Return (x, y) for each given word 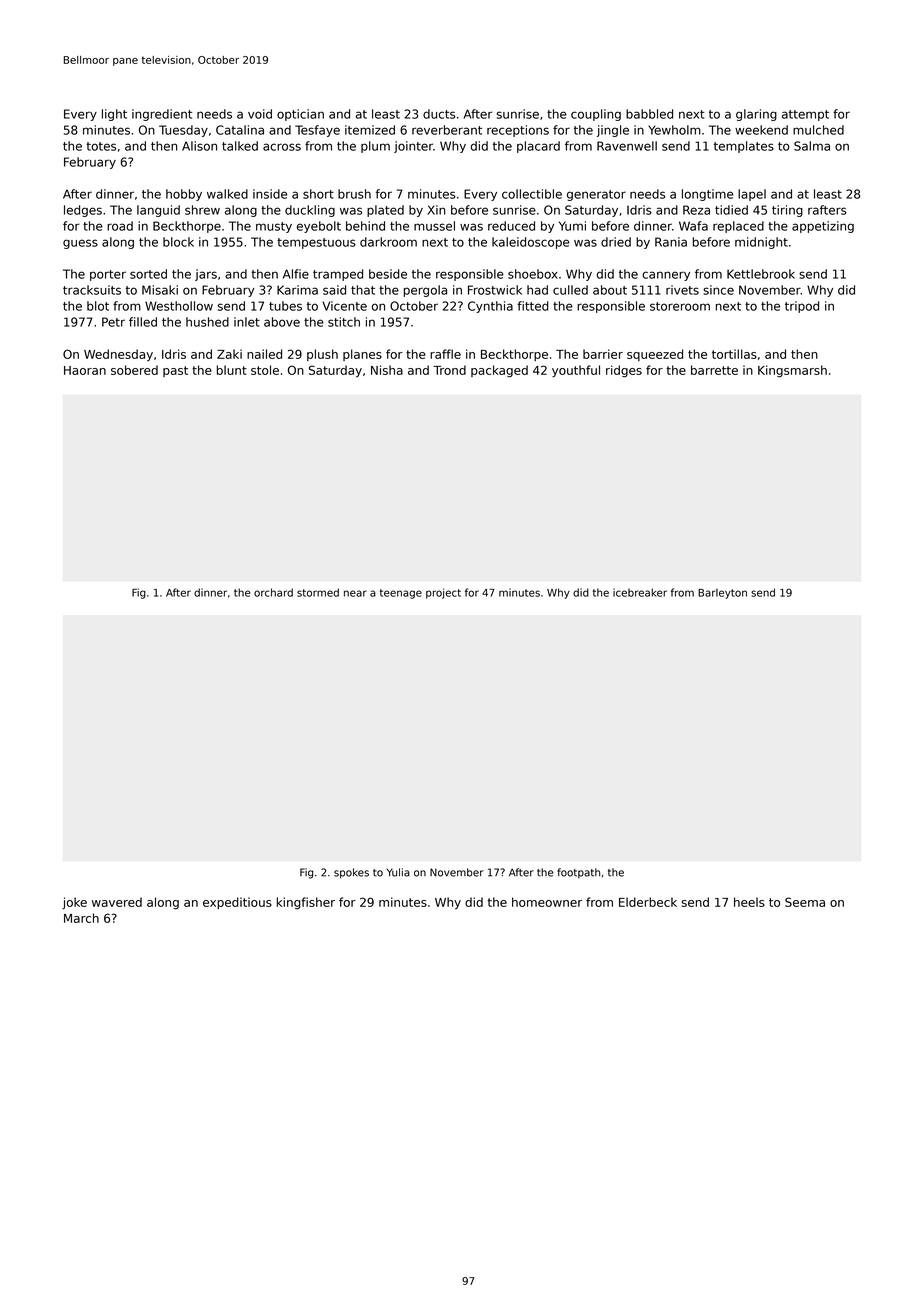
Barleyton (722, 593)
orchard (273, 592)
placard (538, 147)
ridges (624, 371)
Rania (671, 242)
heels (749, 902)
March (81, 918)
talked (240, 146)
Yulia (398, 872)
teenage (401, 594)
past (175, 371)
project (443, 593)
